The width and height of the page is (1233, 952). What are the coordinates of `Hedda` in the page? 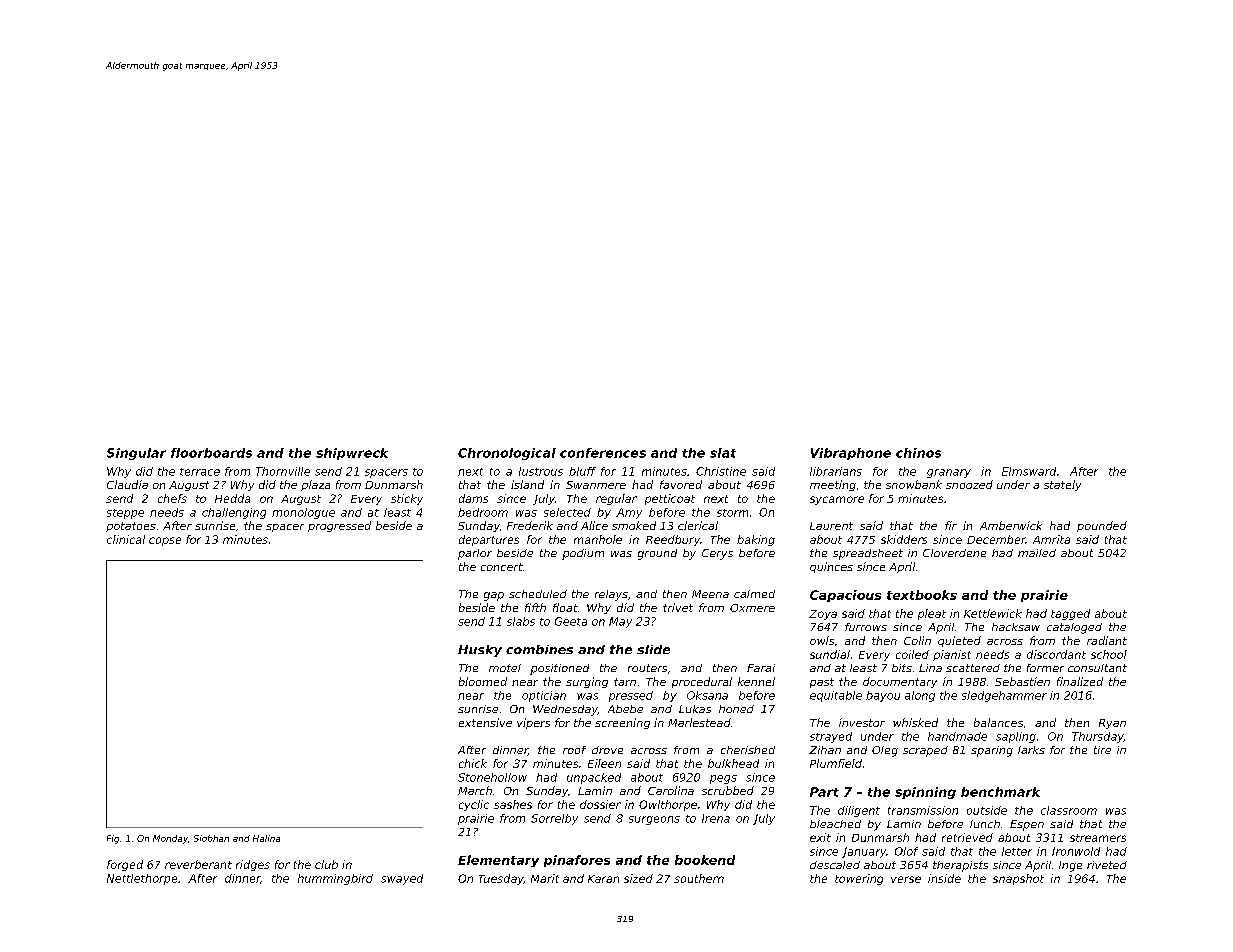 It's located at (232, 498).
